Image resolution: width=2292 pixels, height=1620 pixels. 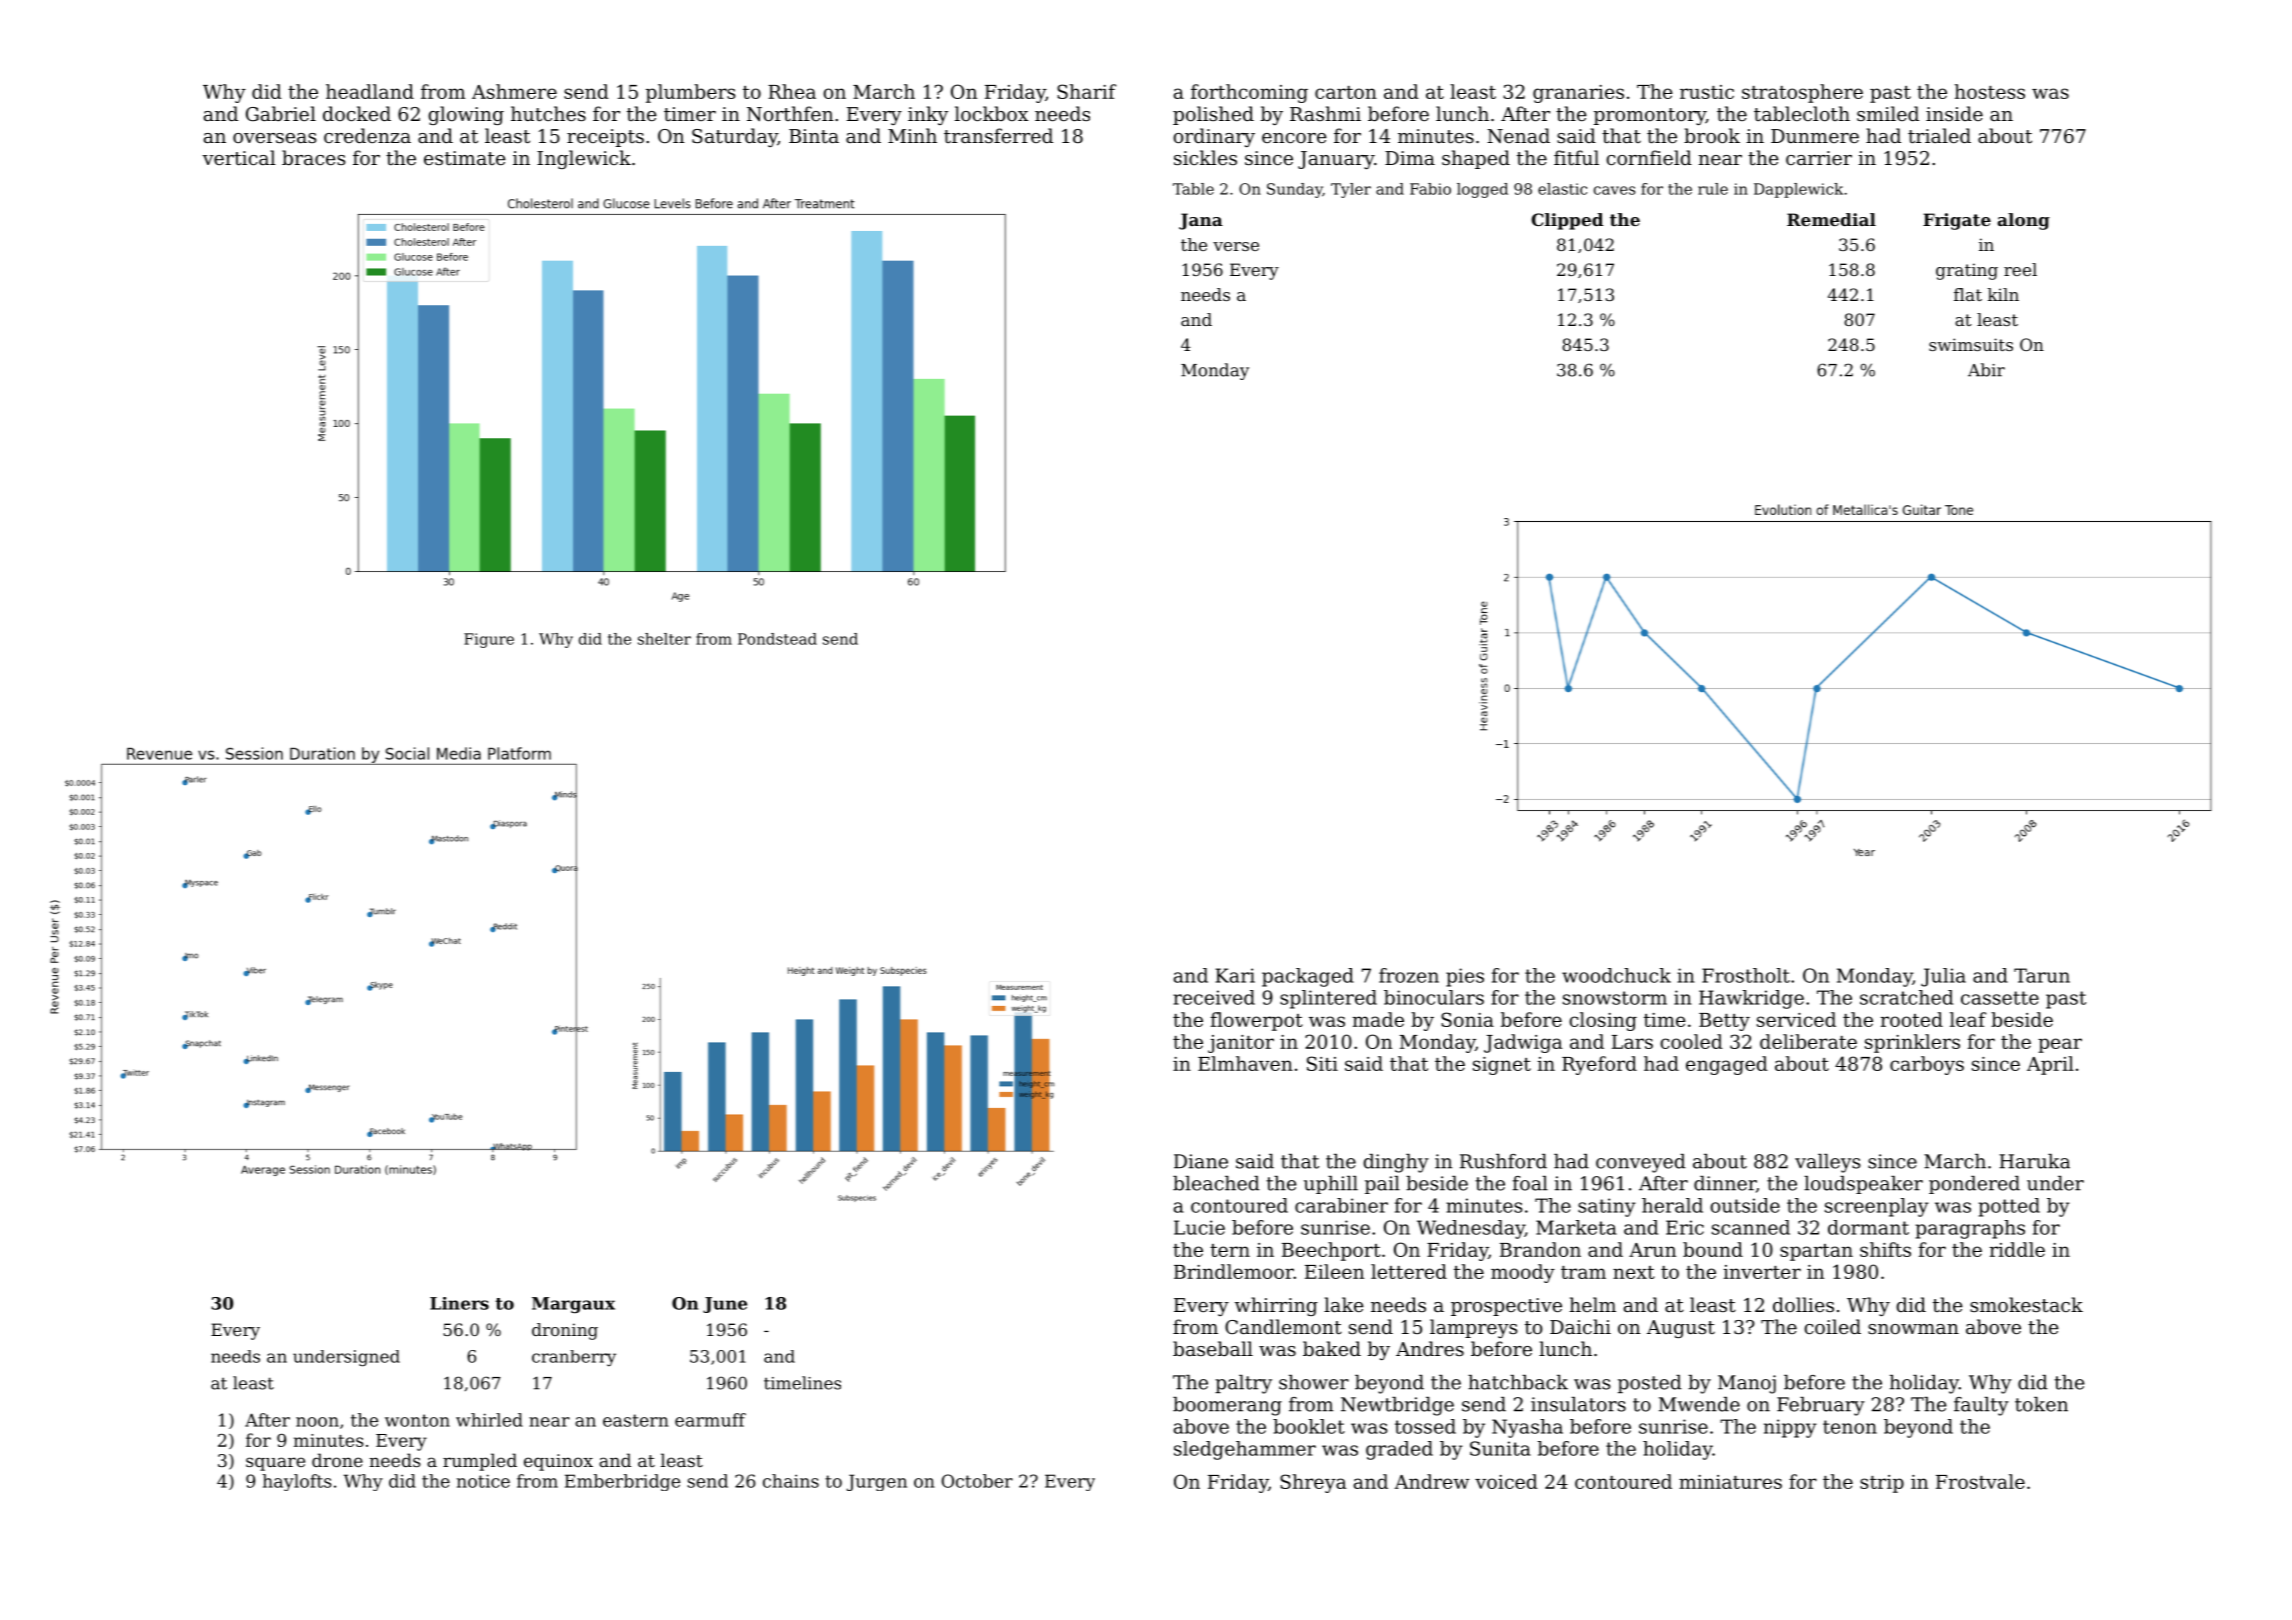 I want to click on Jana, so click(x=1201, y=221).
